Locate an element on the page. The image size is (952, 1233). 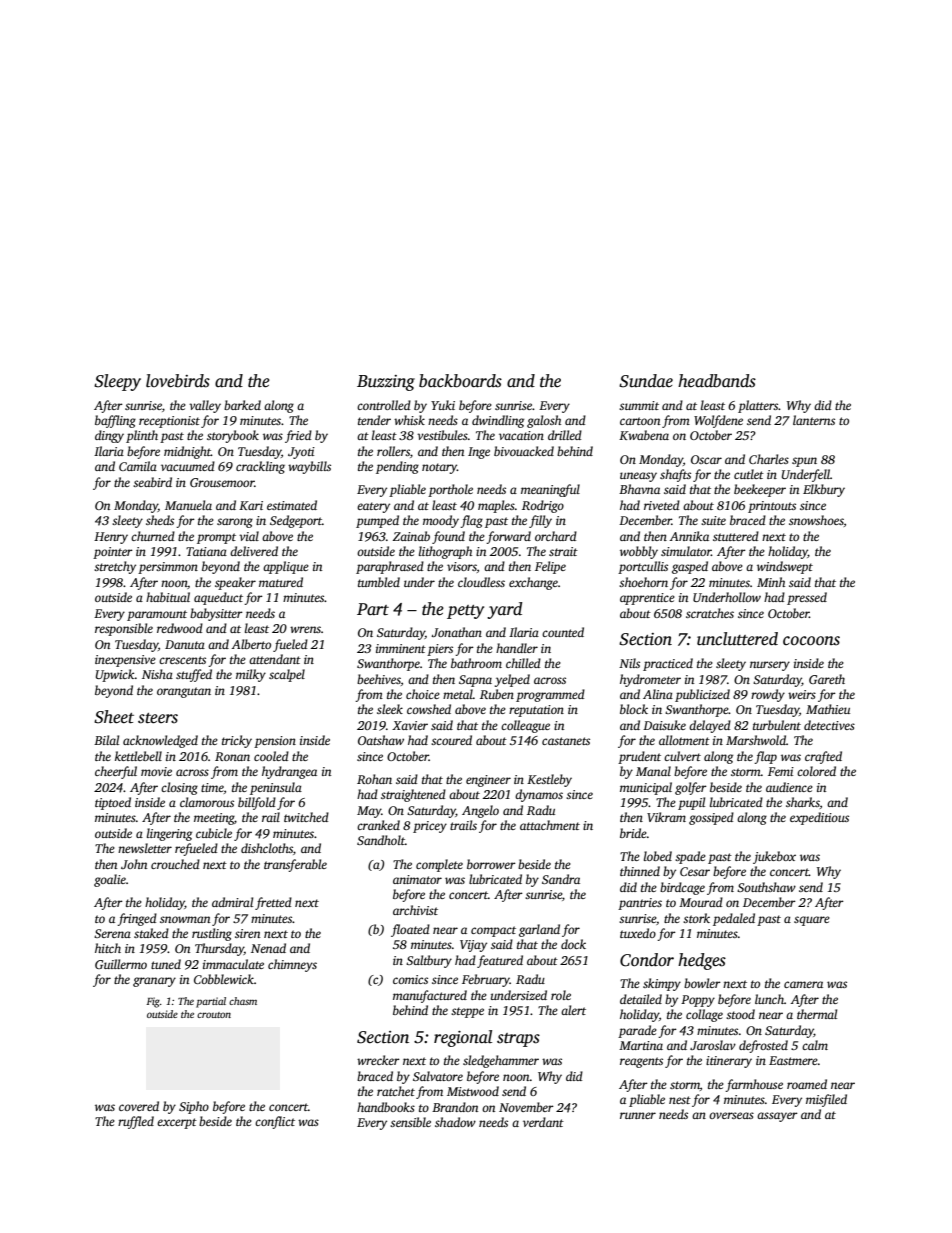
John is located at coordinates (134, 864).
